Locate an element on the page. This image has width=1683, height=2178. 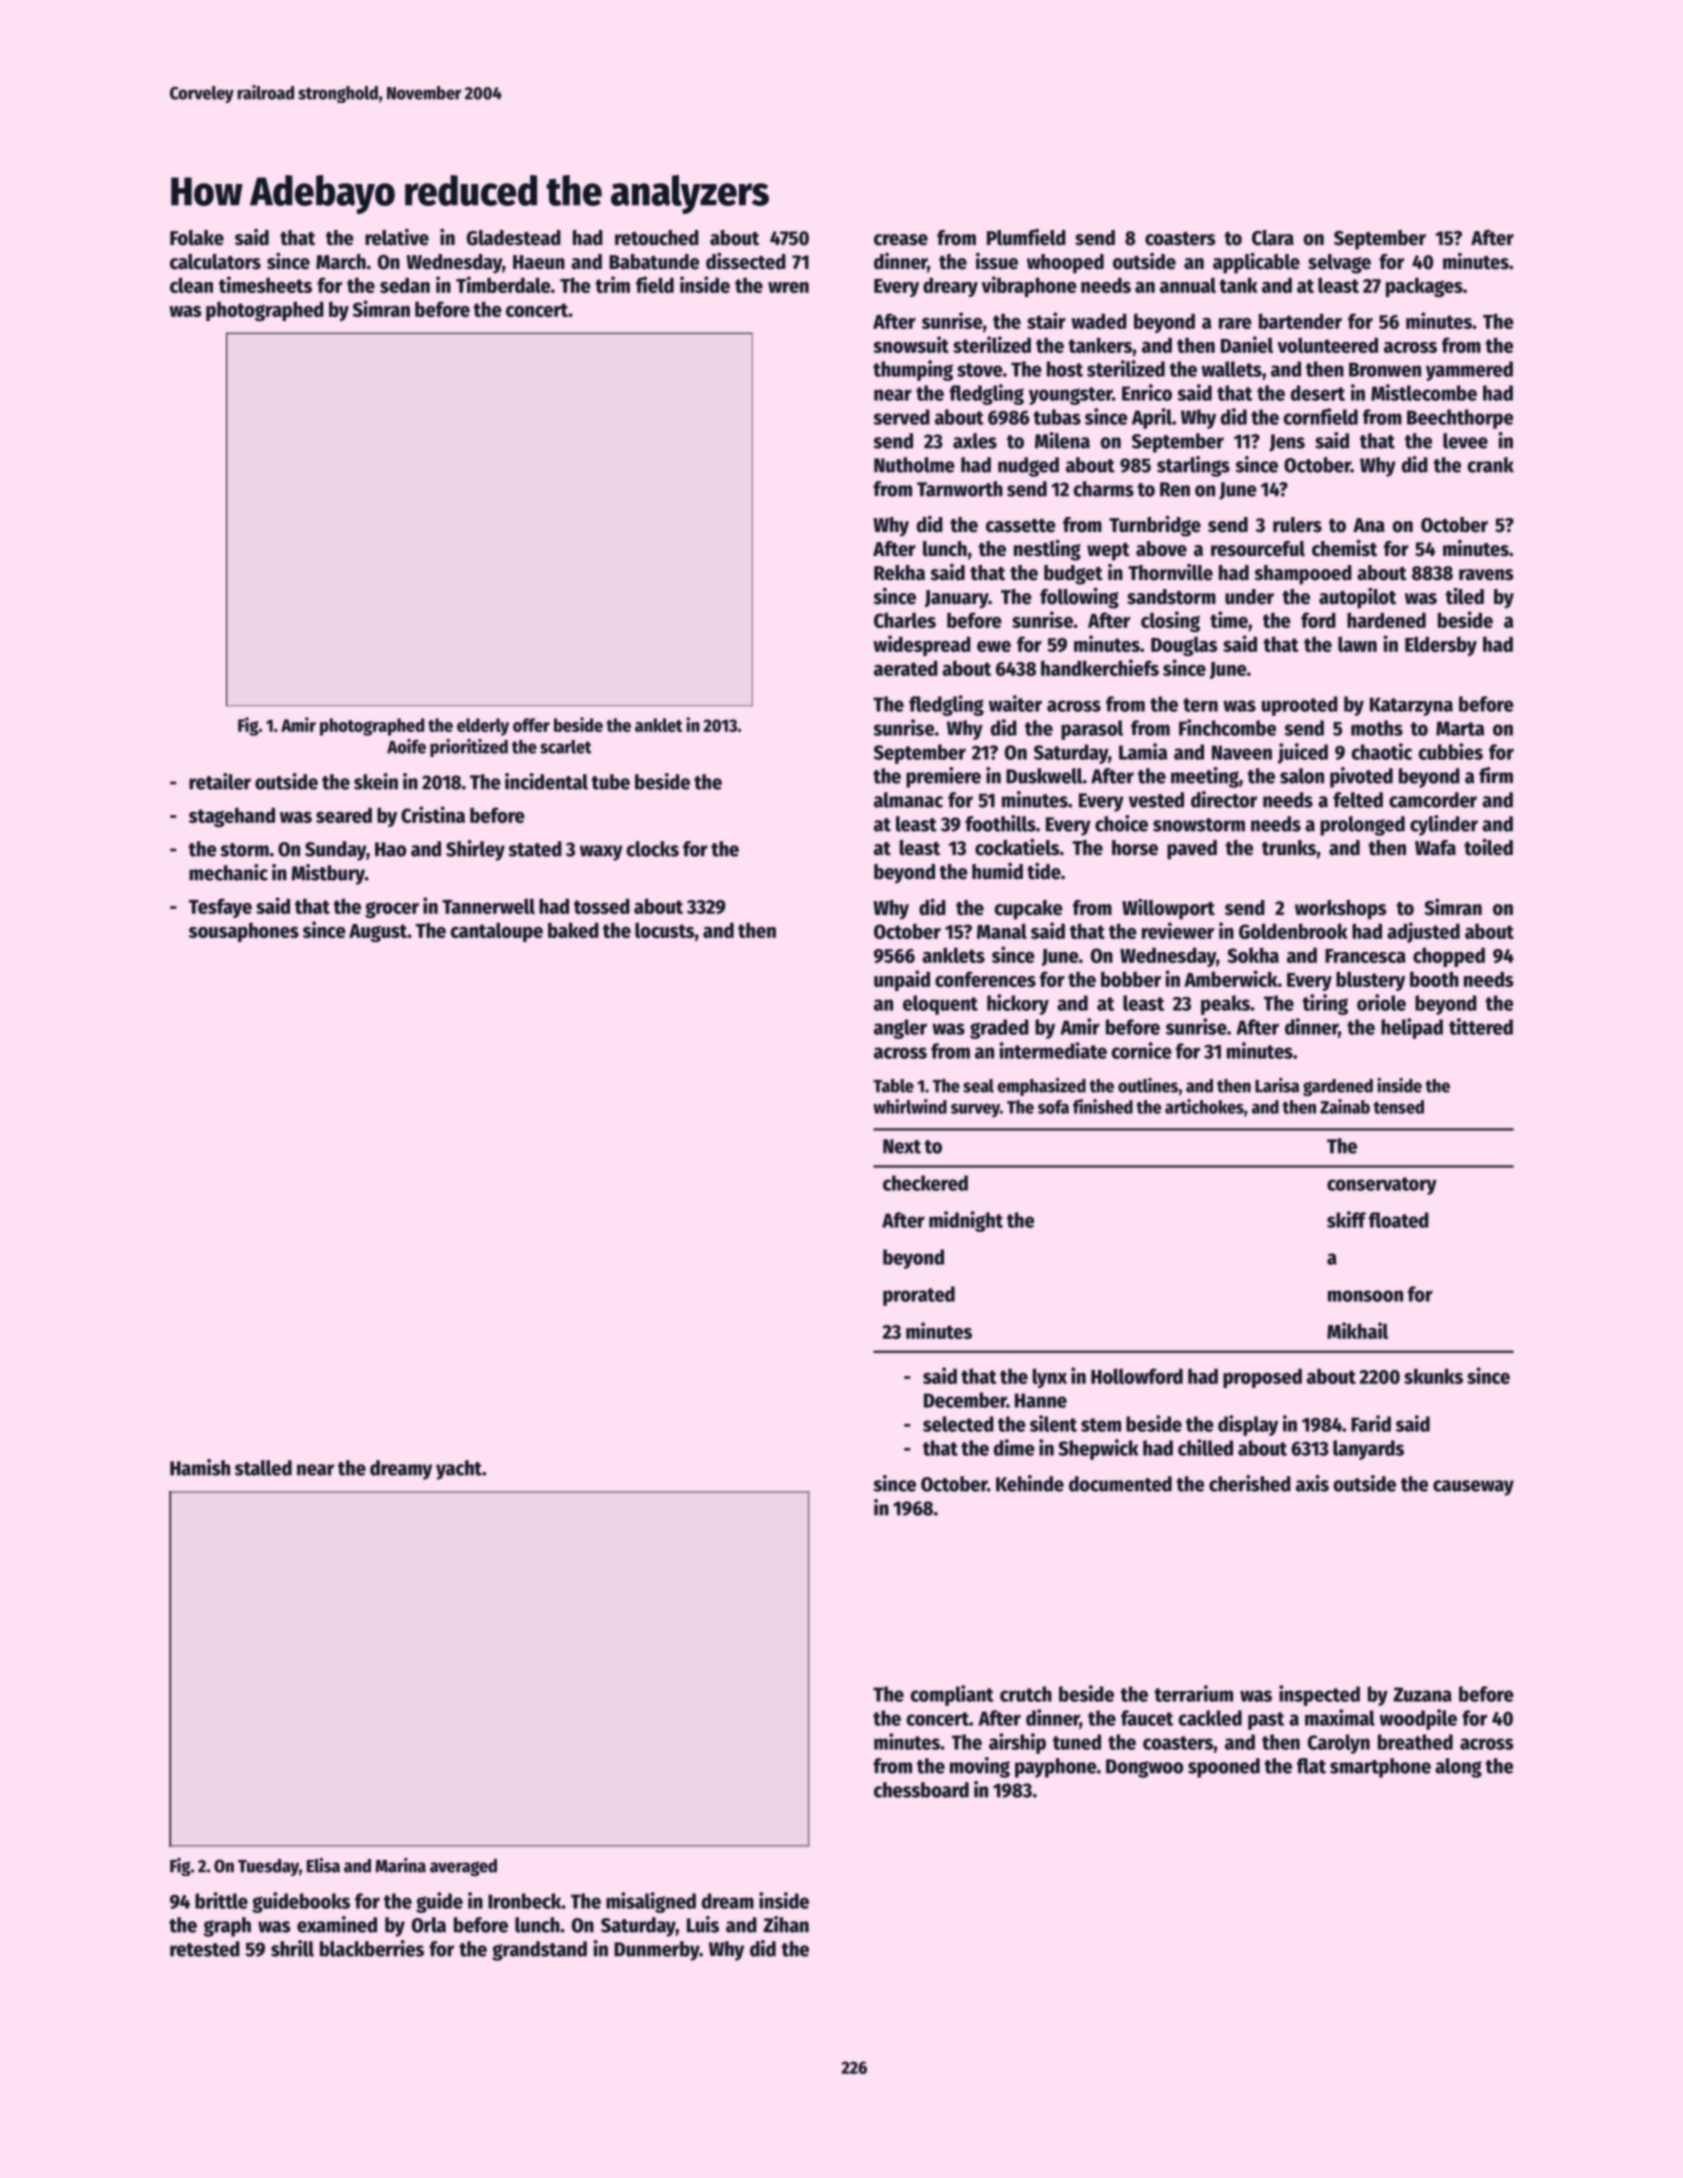
compliant is located at coordinates (952, 1695).
